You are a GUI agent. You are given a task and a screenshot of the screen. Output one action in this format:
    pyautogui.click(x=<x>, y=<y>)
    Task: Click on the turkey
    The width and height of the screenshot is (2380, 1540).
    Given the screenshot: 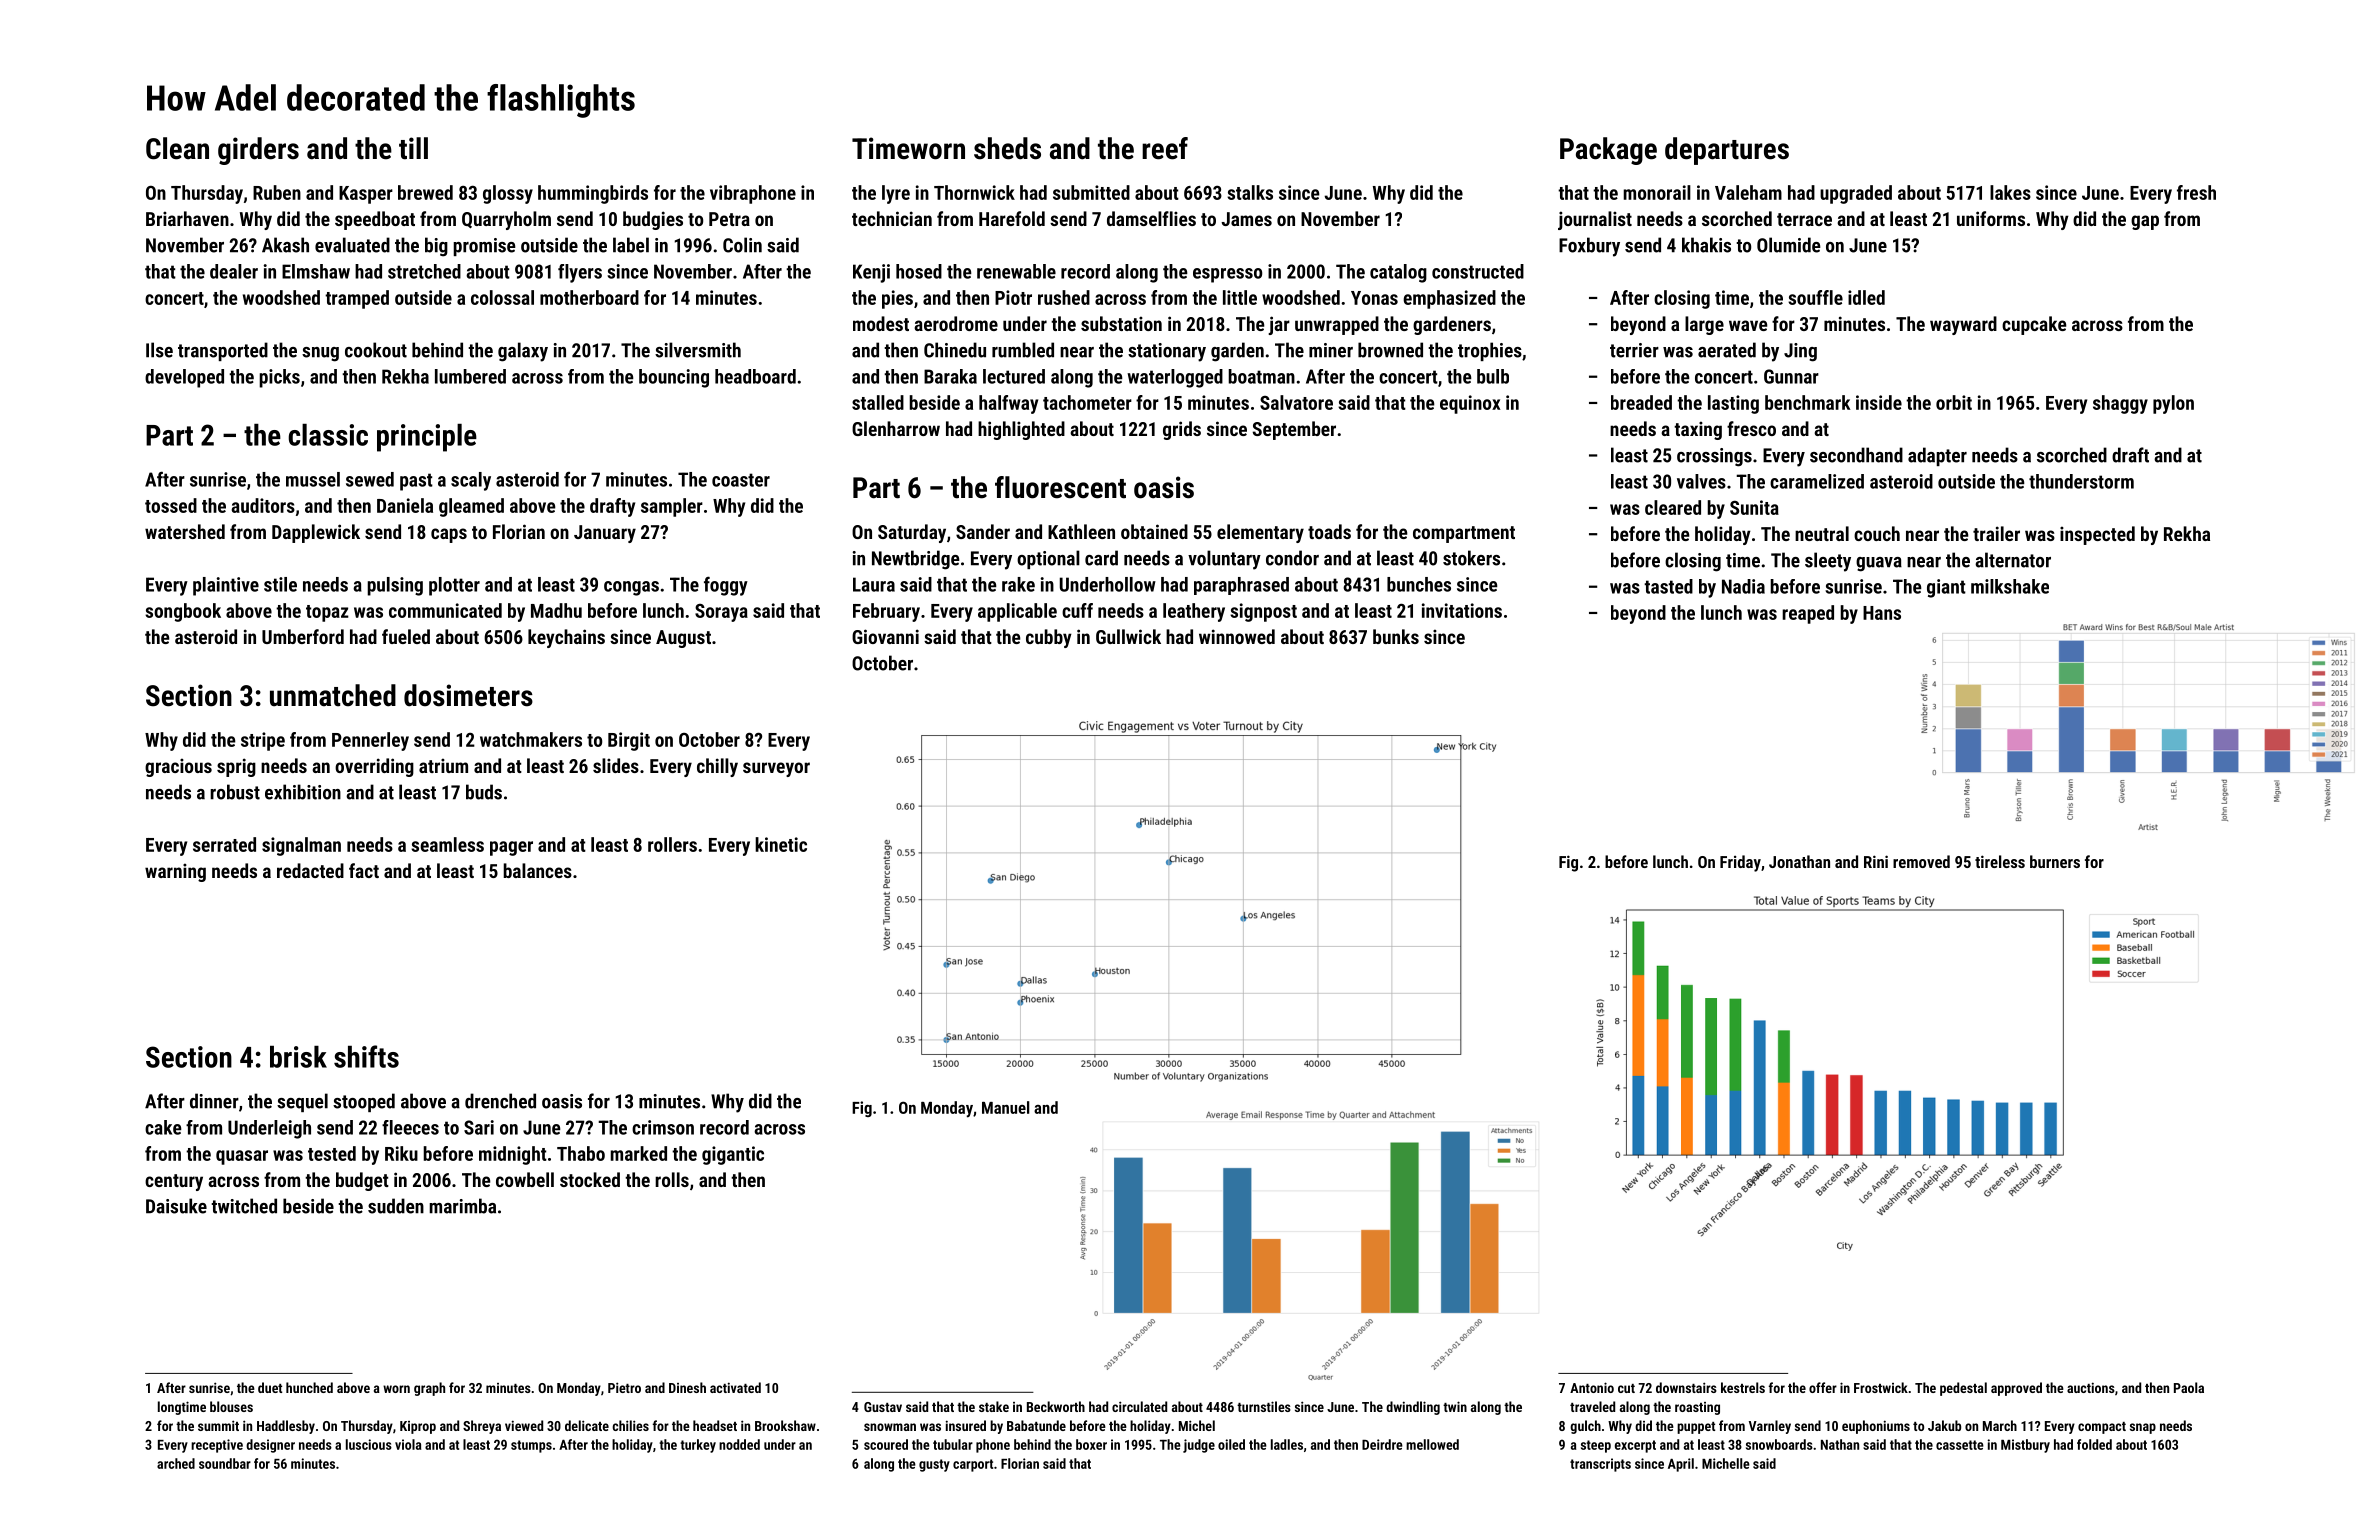 What is the action you would take?
    pyautogui.click(x=698, y=1446)
